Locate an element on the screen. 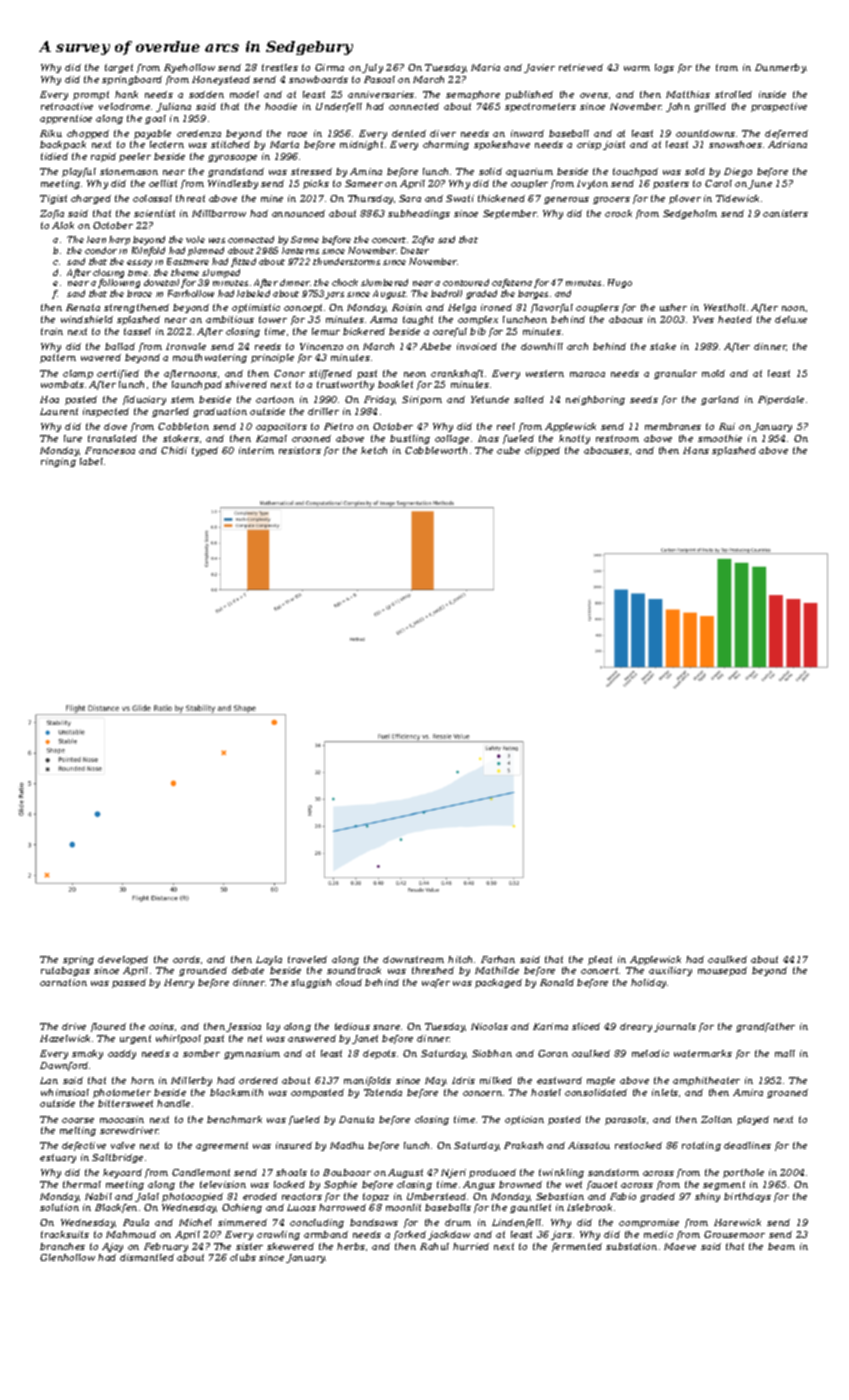  mold is located at coordinates (713, 373).
